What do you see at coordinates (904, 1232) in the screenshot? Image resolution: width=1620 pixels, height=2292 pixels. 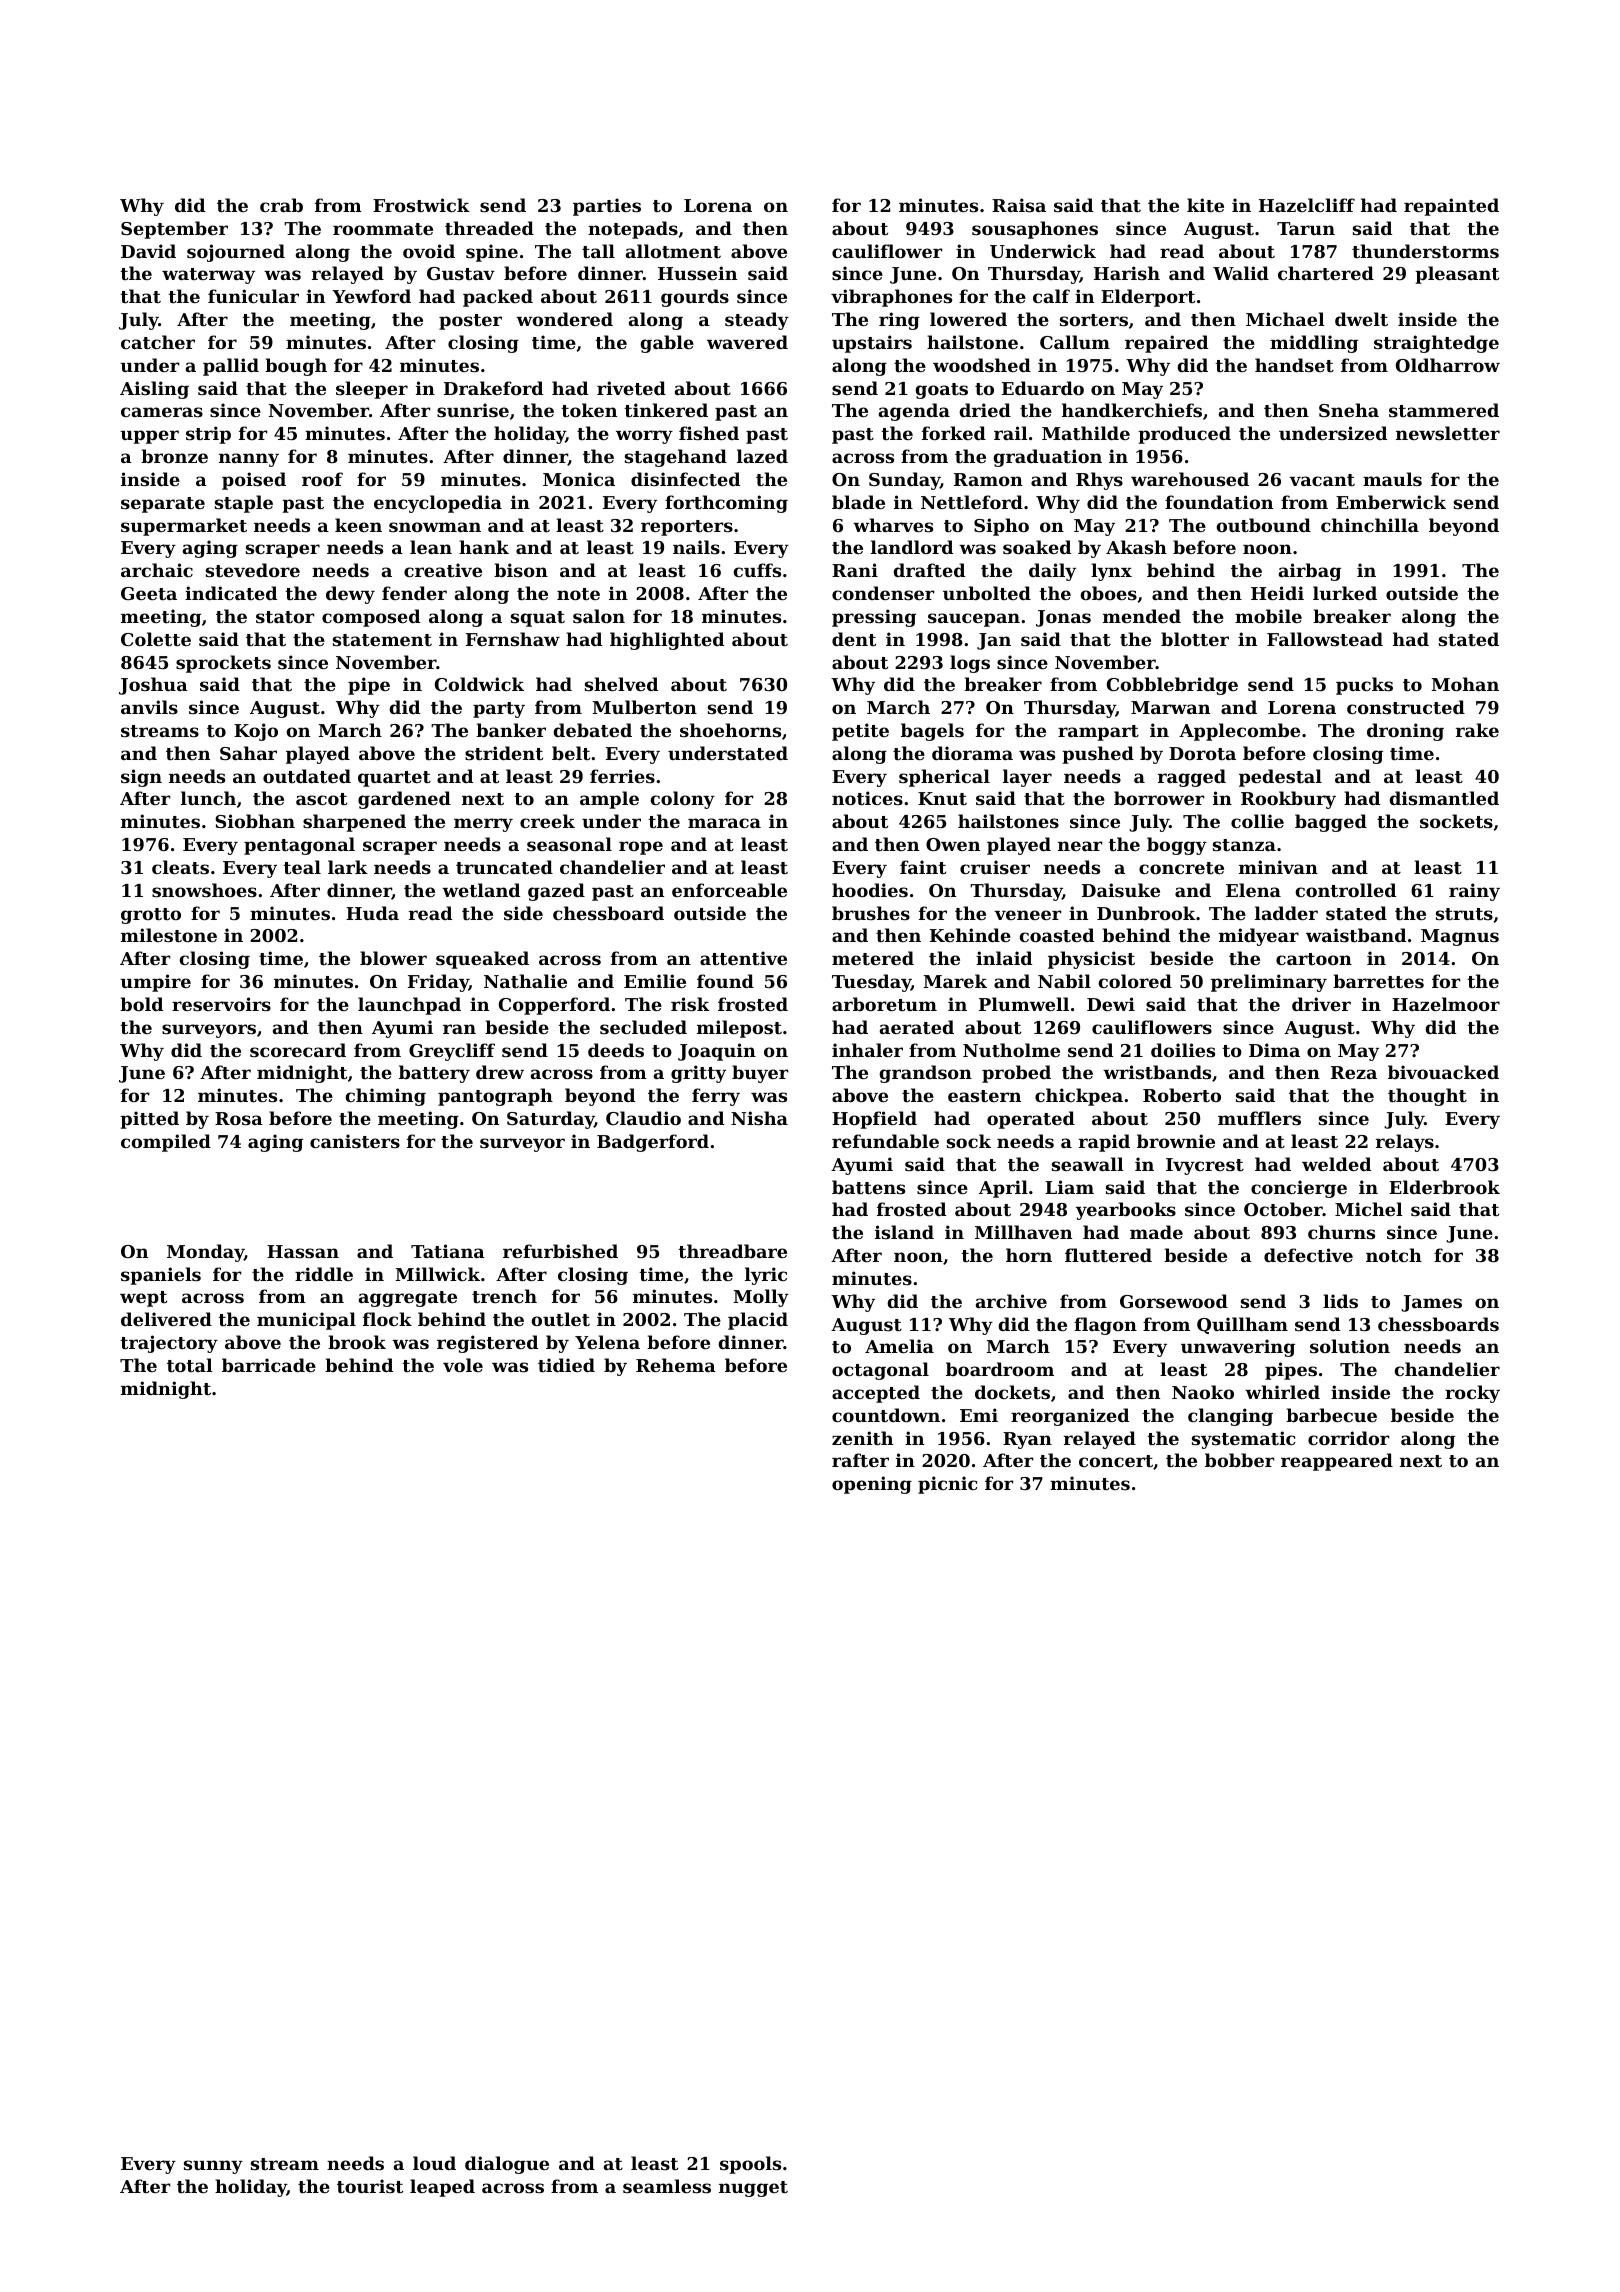 I see `island` at bounding box center [904, 1232].
